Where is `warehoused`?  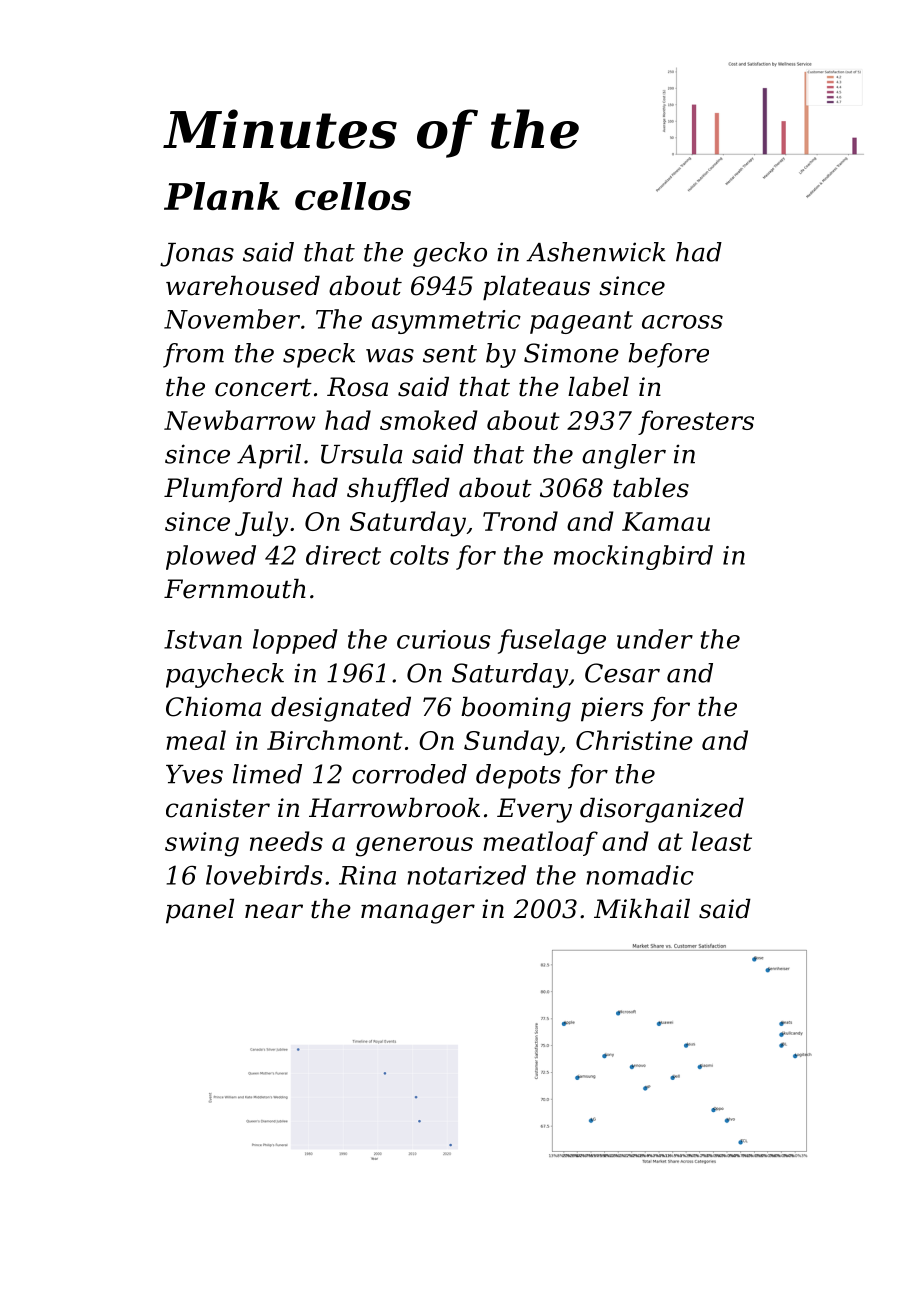
warehoused is located at coordinates (243, 285).
